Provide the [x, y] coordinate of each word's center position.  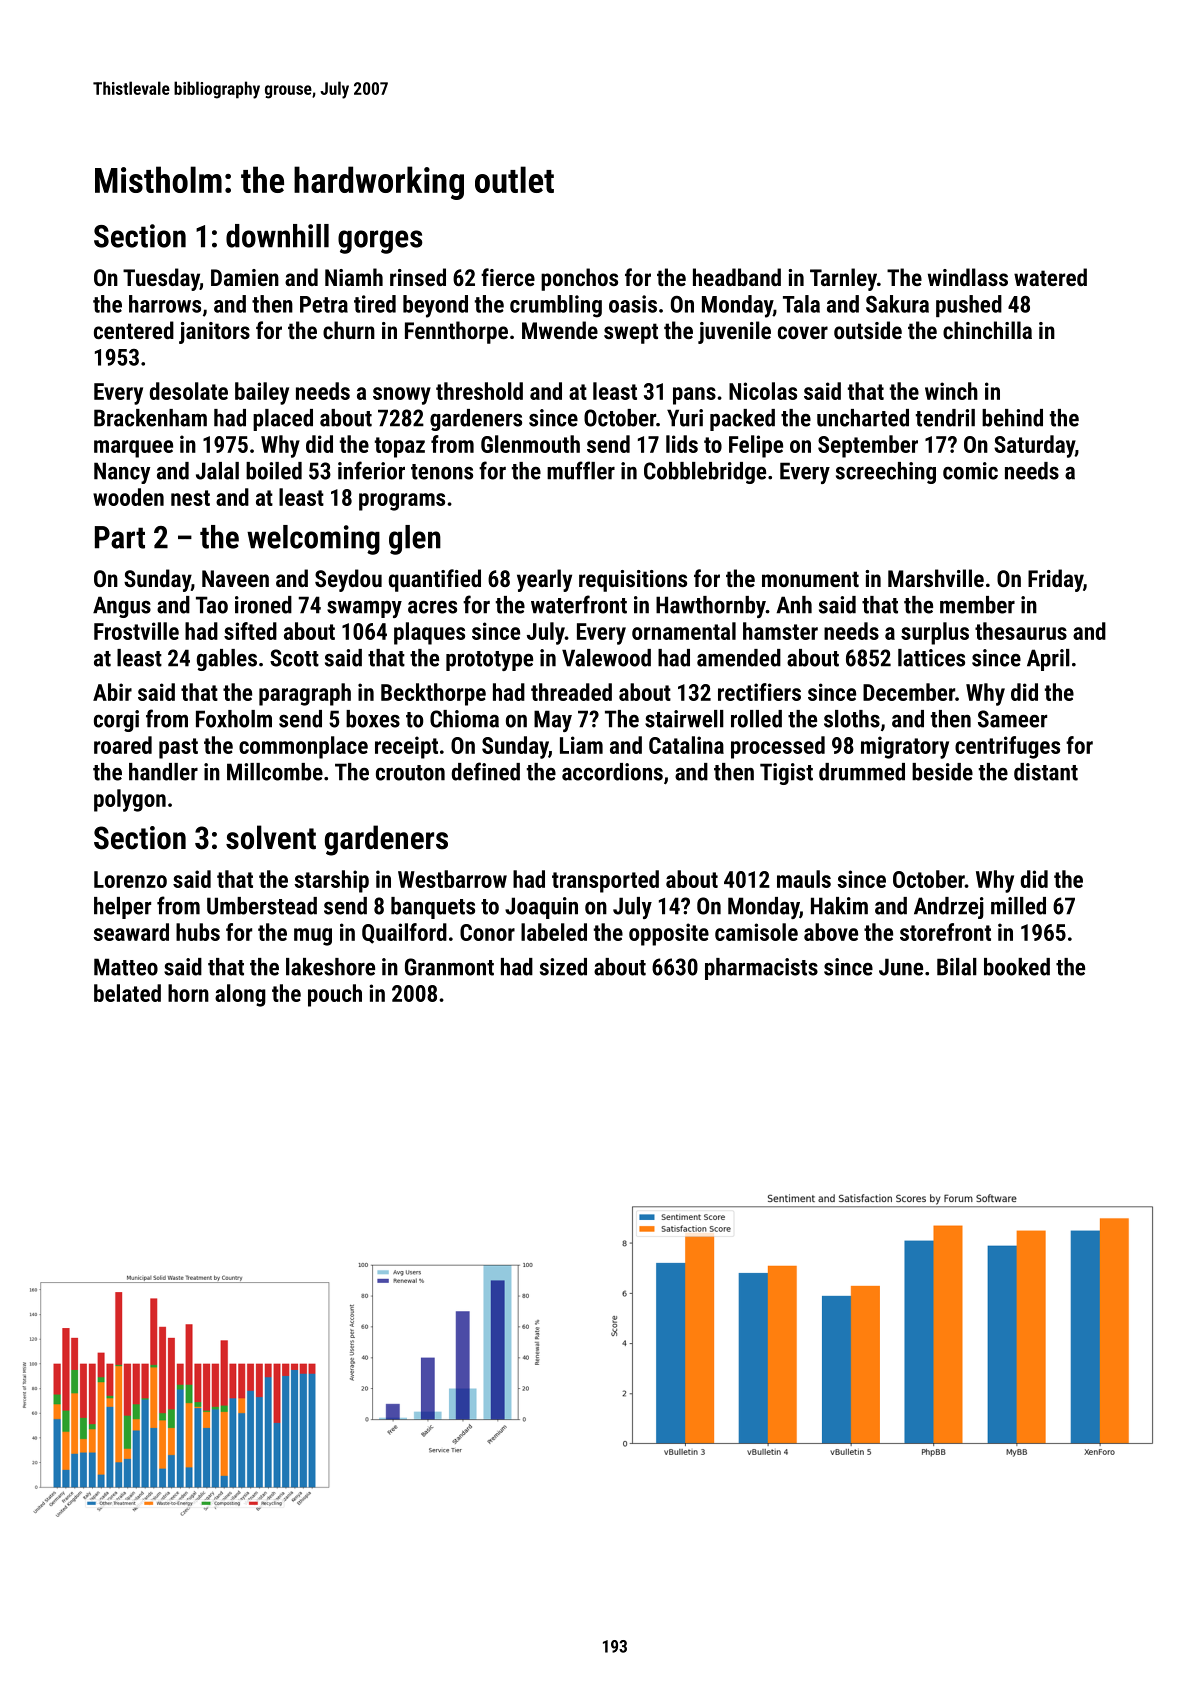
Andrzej [949, 908]
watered [1050, 277]
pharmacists [761, 969]
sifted [250, 631]
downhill [277, 236]
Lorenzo [130, 879]
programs [402, 502]
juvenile [734, 332]
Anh [794, 605]
